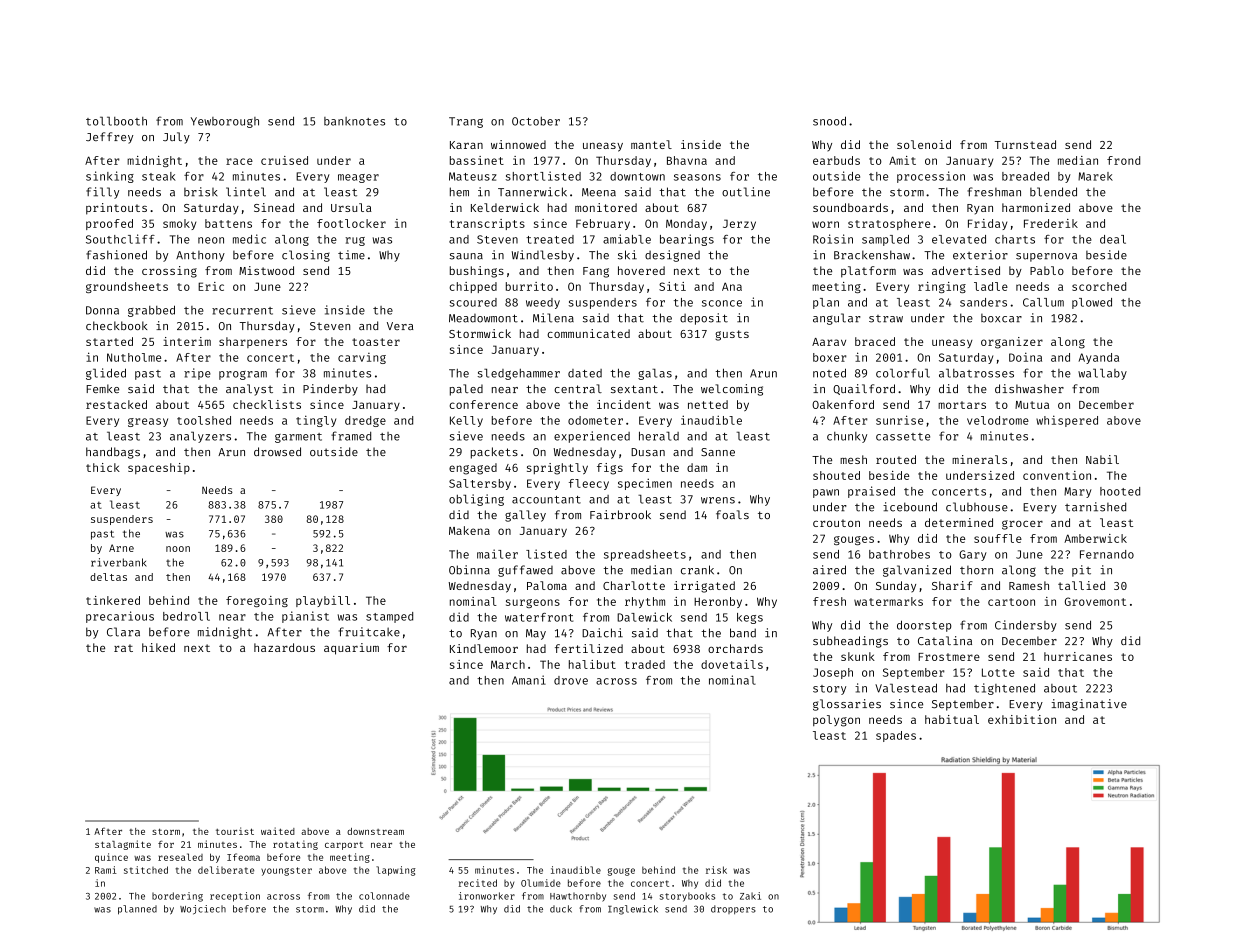 The height and width of the screenshot is (952, 1233). Describe the element at coordinates (750, 896) in the screenshot. I see `Zaki` at that location.
